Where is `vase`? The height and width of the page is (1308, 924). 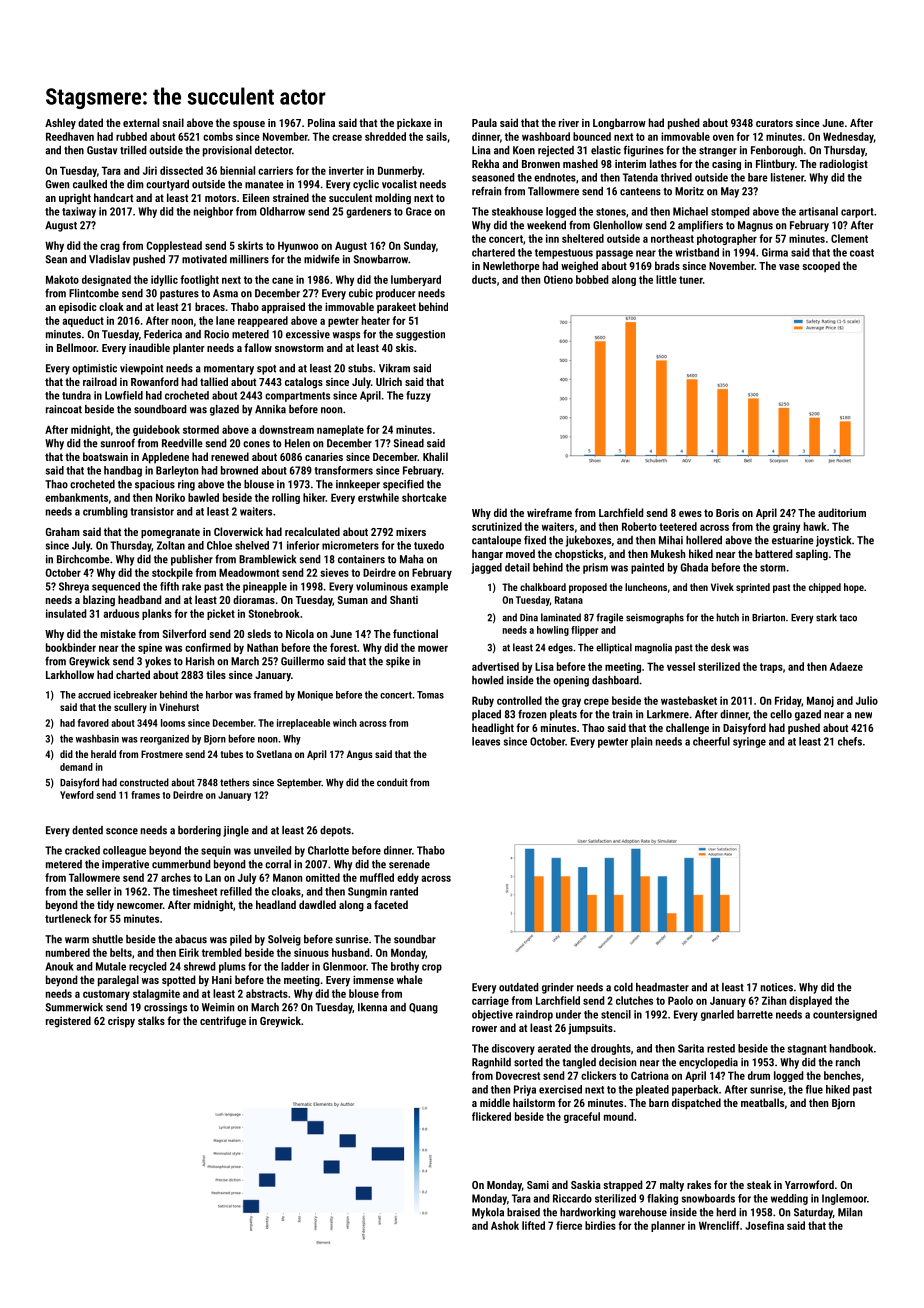 vase is located at coordinates (789, 267).
